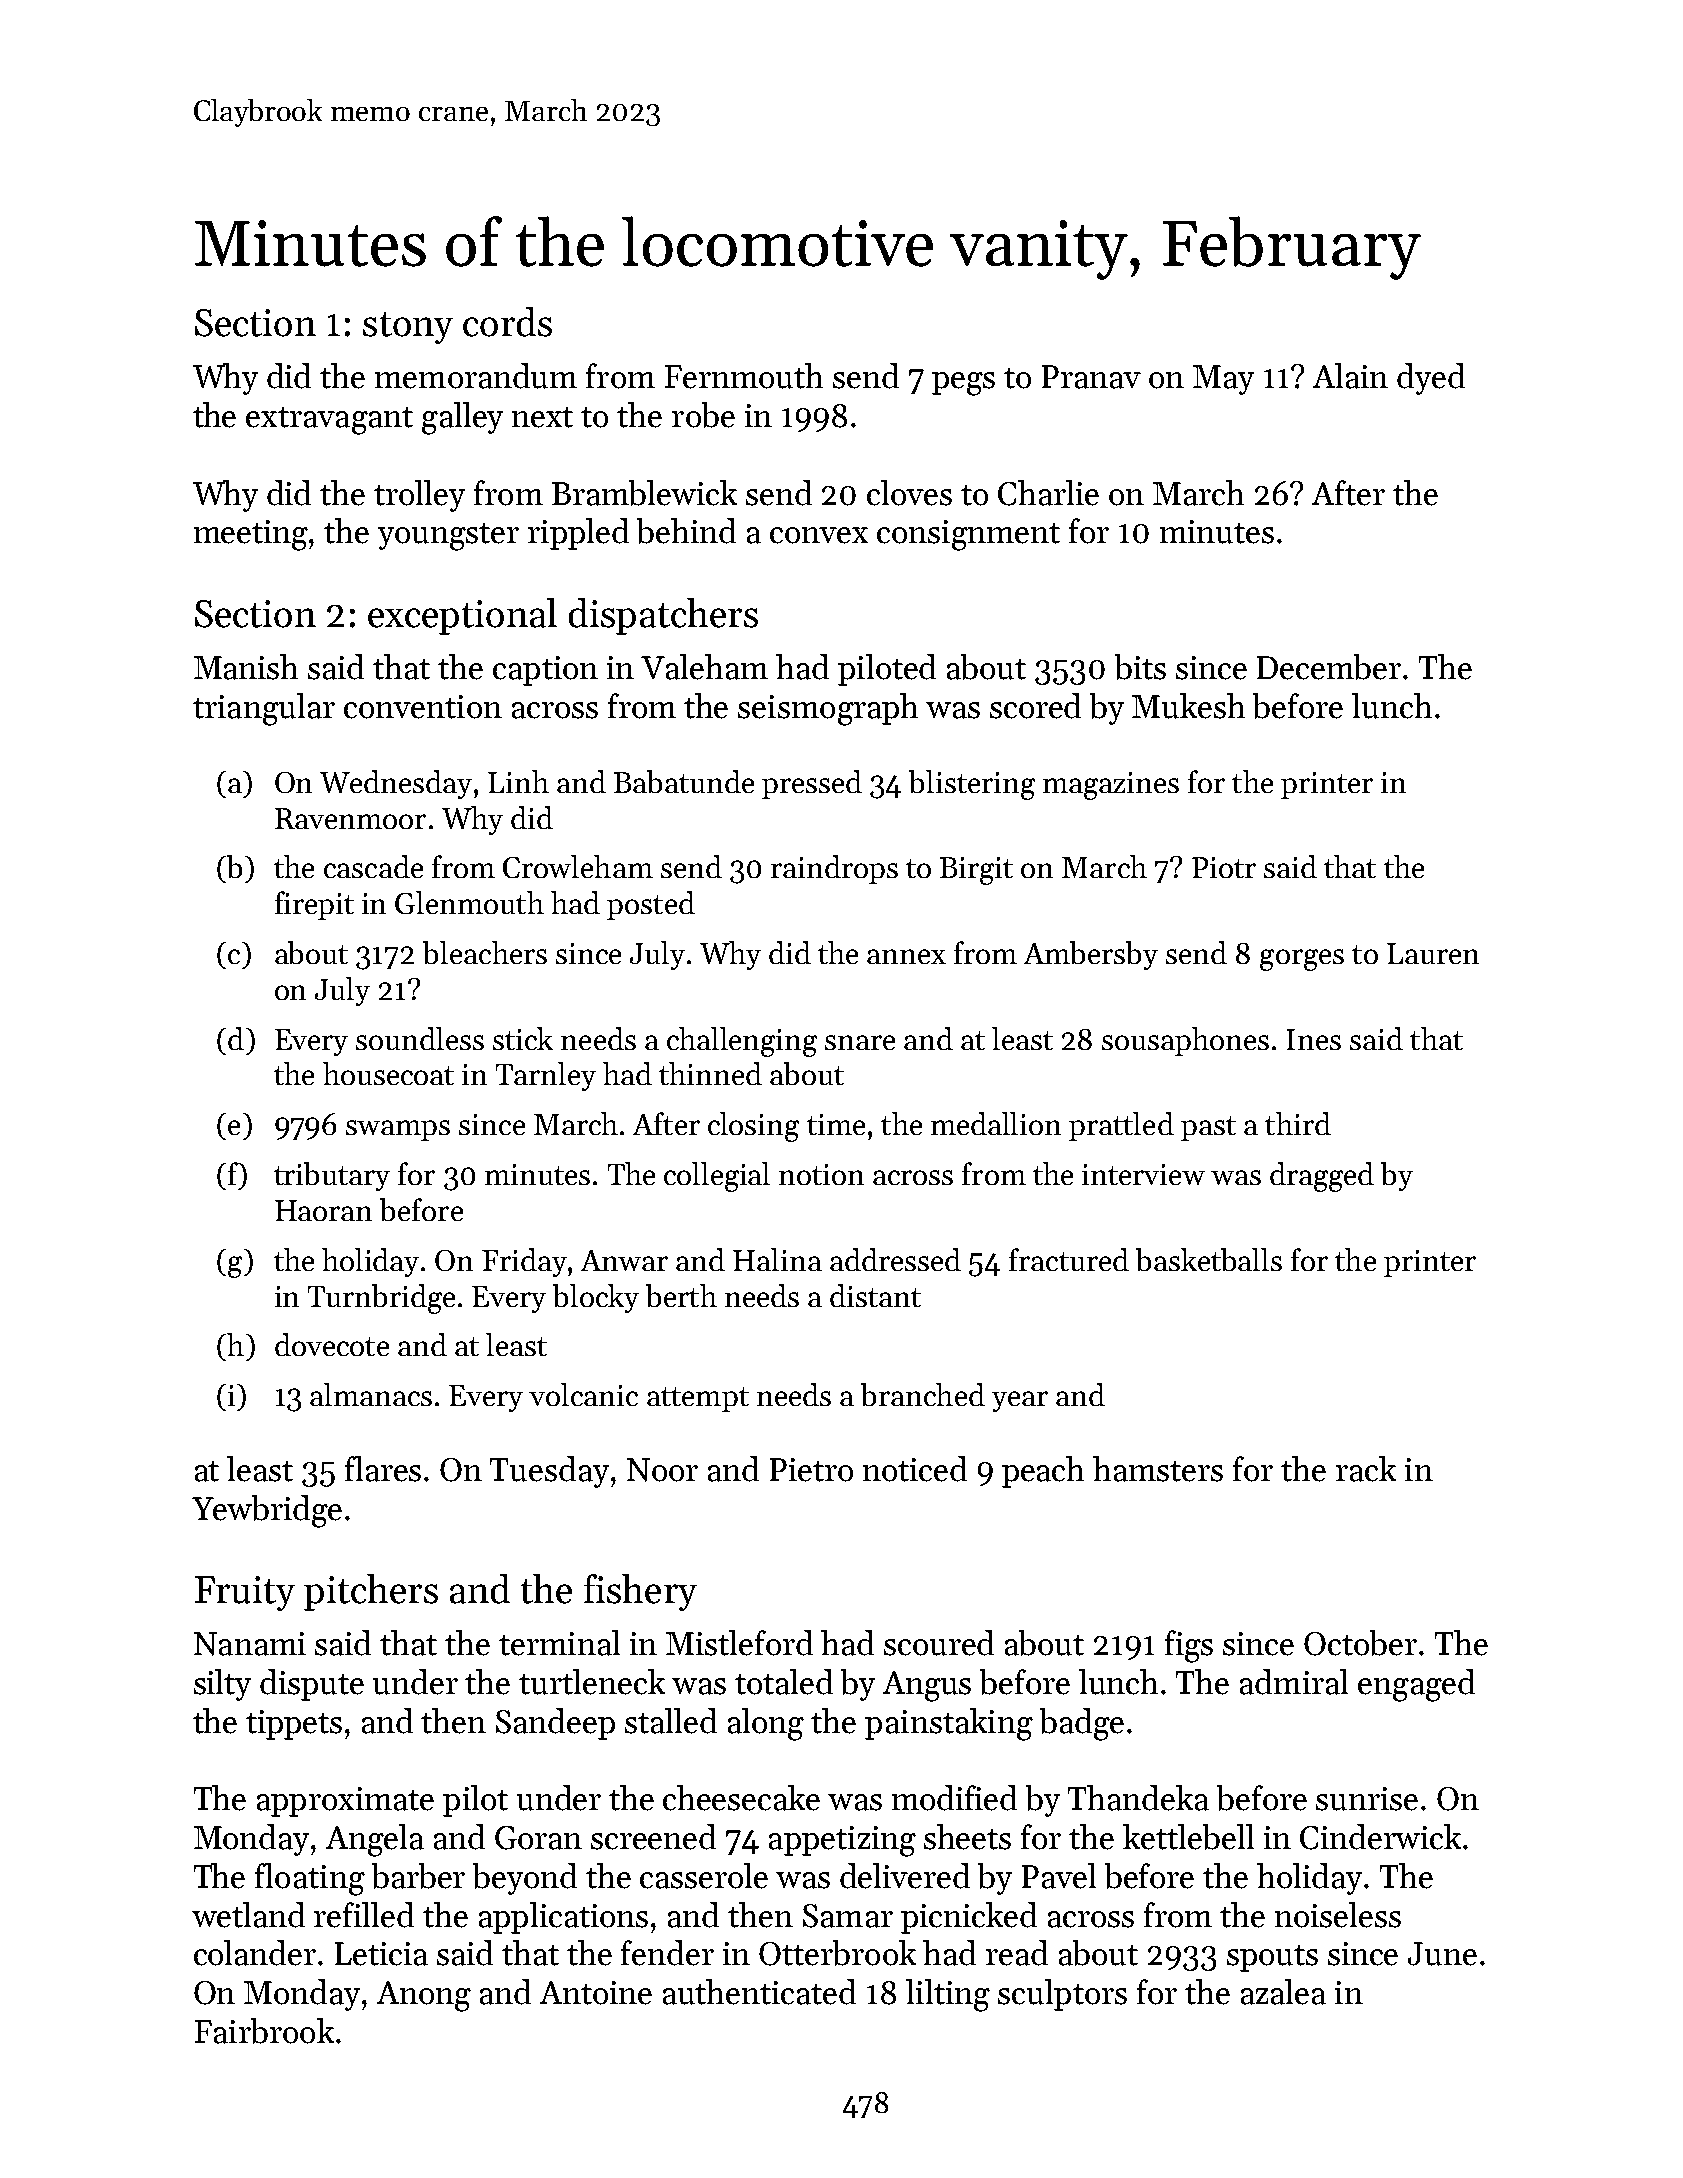 The width and height of the page is (1683, 2178). What do you see at coordinates (408, 328) in the page?
I see `stony` at bounding box center [408, 328].
